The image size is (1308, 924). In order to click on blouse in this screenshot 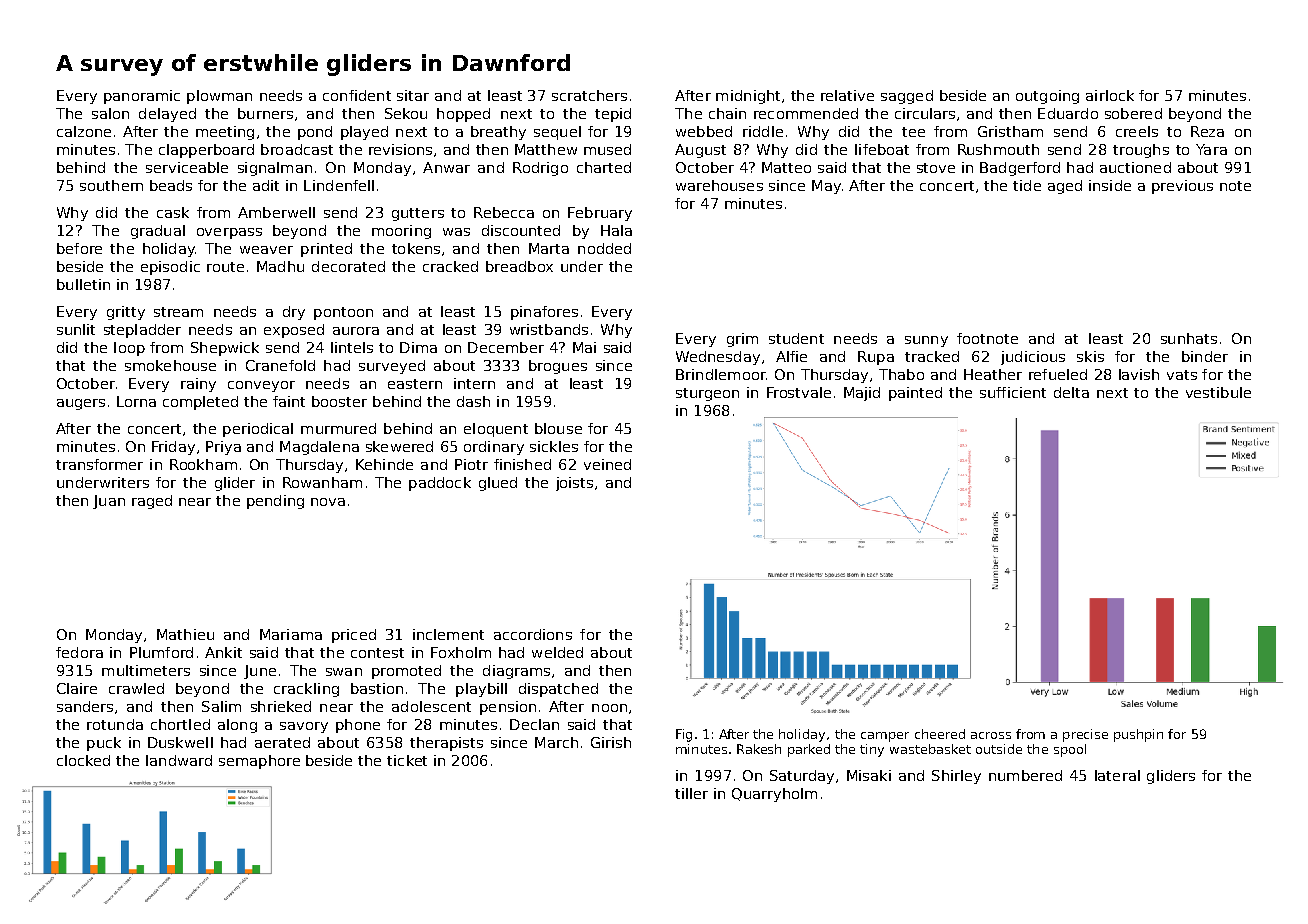, I will do `click(558, 428)`.
